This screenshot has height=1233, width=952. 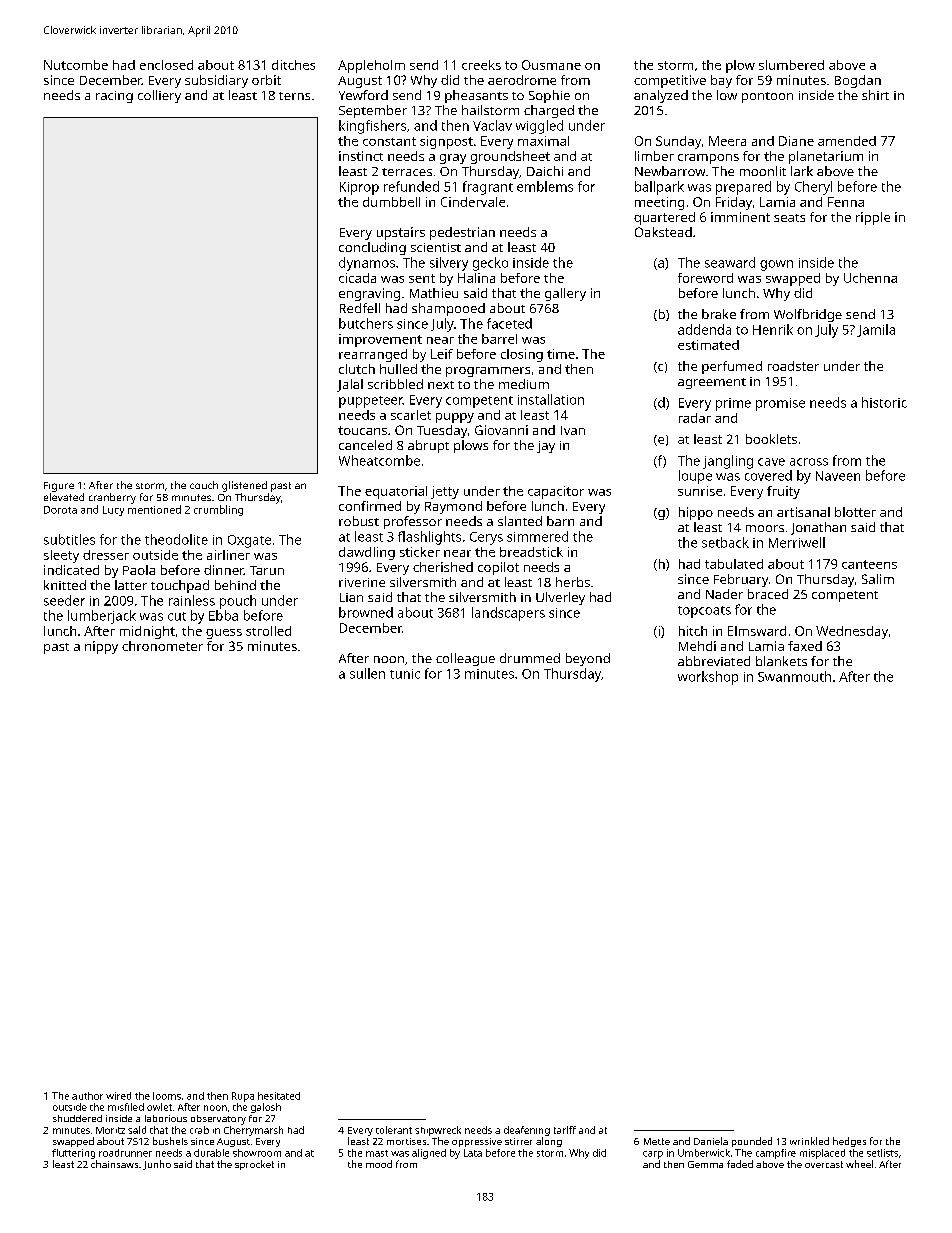 What do you see at coordinates (793, 366) in the screenshot?
I see `roadster` at bounding box center [793, 366].
